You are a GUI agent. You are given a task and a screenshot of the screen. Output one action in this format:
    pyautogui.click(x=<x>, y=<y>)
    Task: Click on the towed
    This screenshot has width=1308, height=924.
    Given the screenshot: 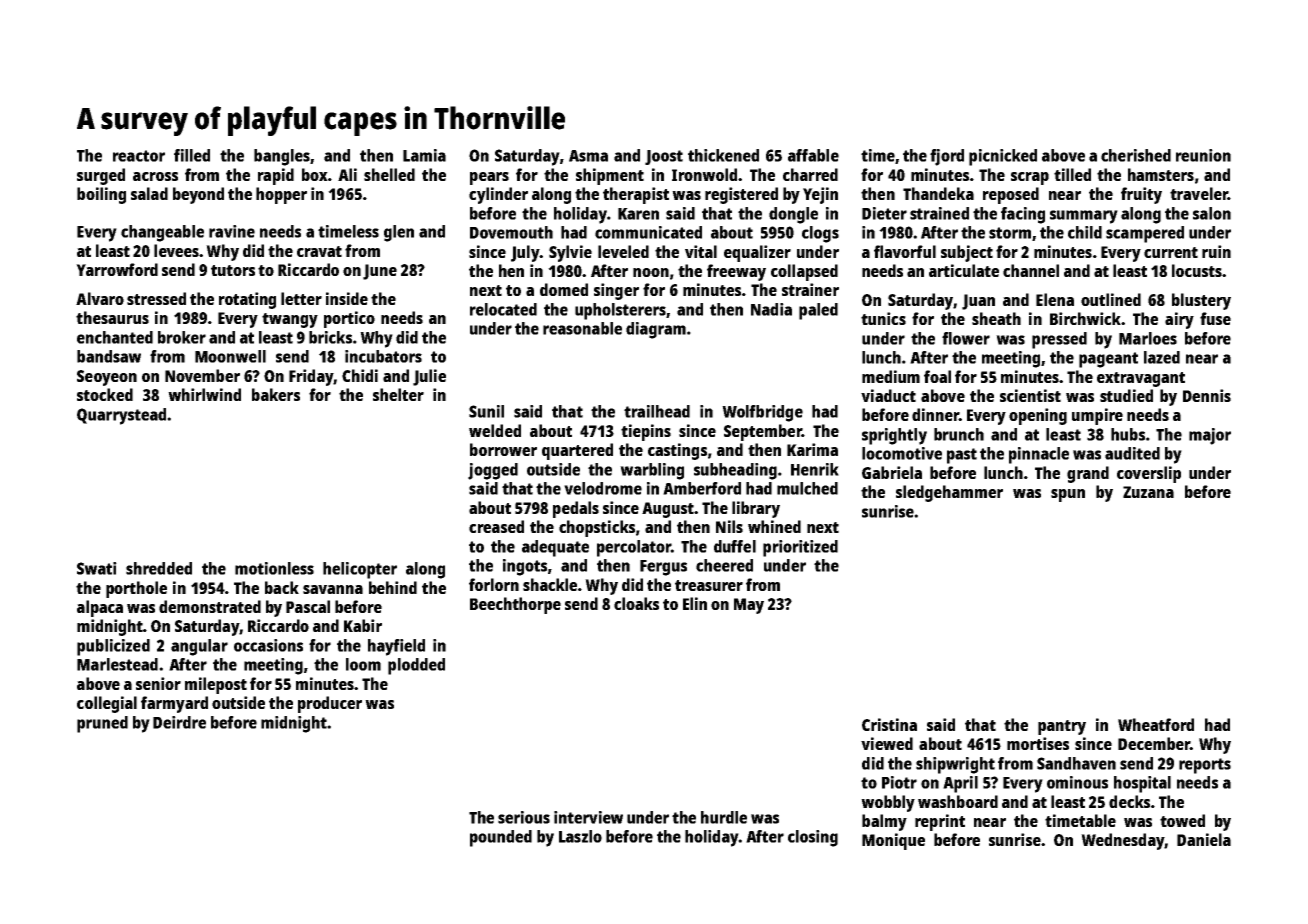 What is the action you would take?
    pyautogui.click(x=1182, y=820)
